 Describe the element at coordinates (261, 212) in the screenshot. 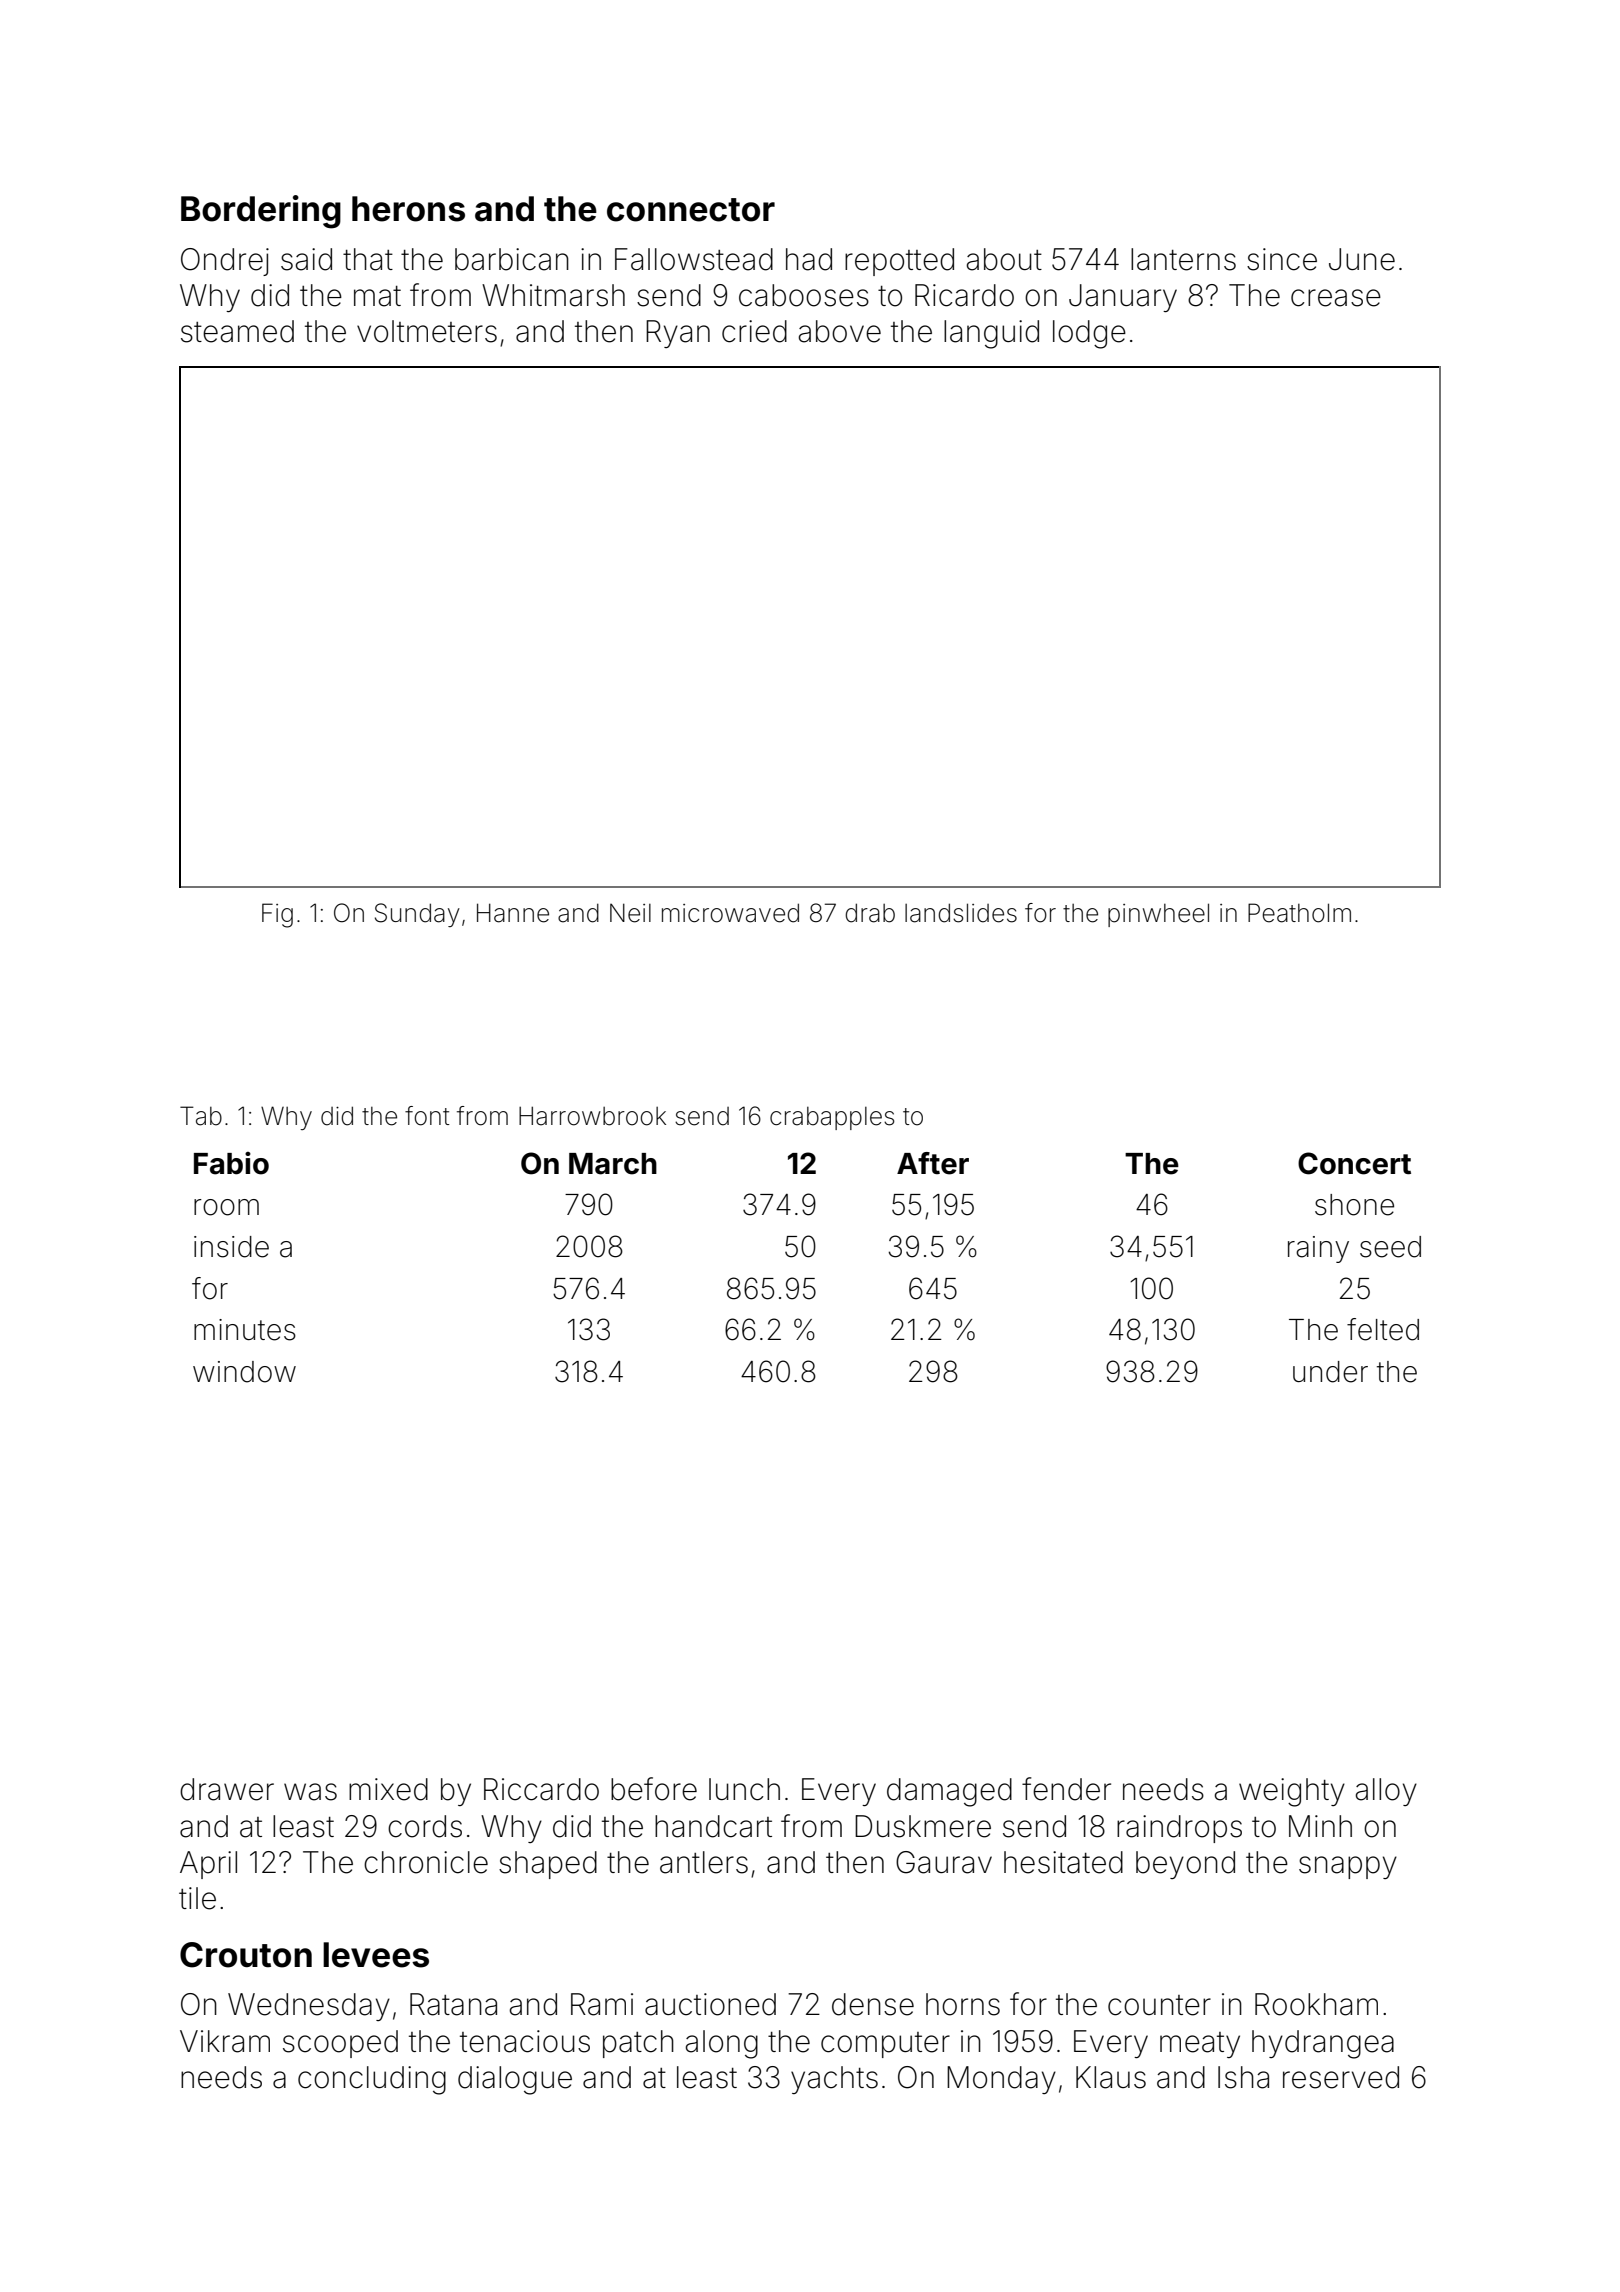

I see `Bordering` at that location.
